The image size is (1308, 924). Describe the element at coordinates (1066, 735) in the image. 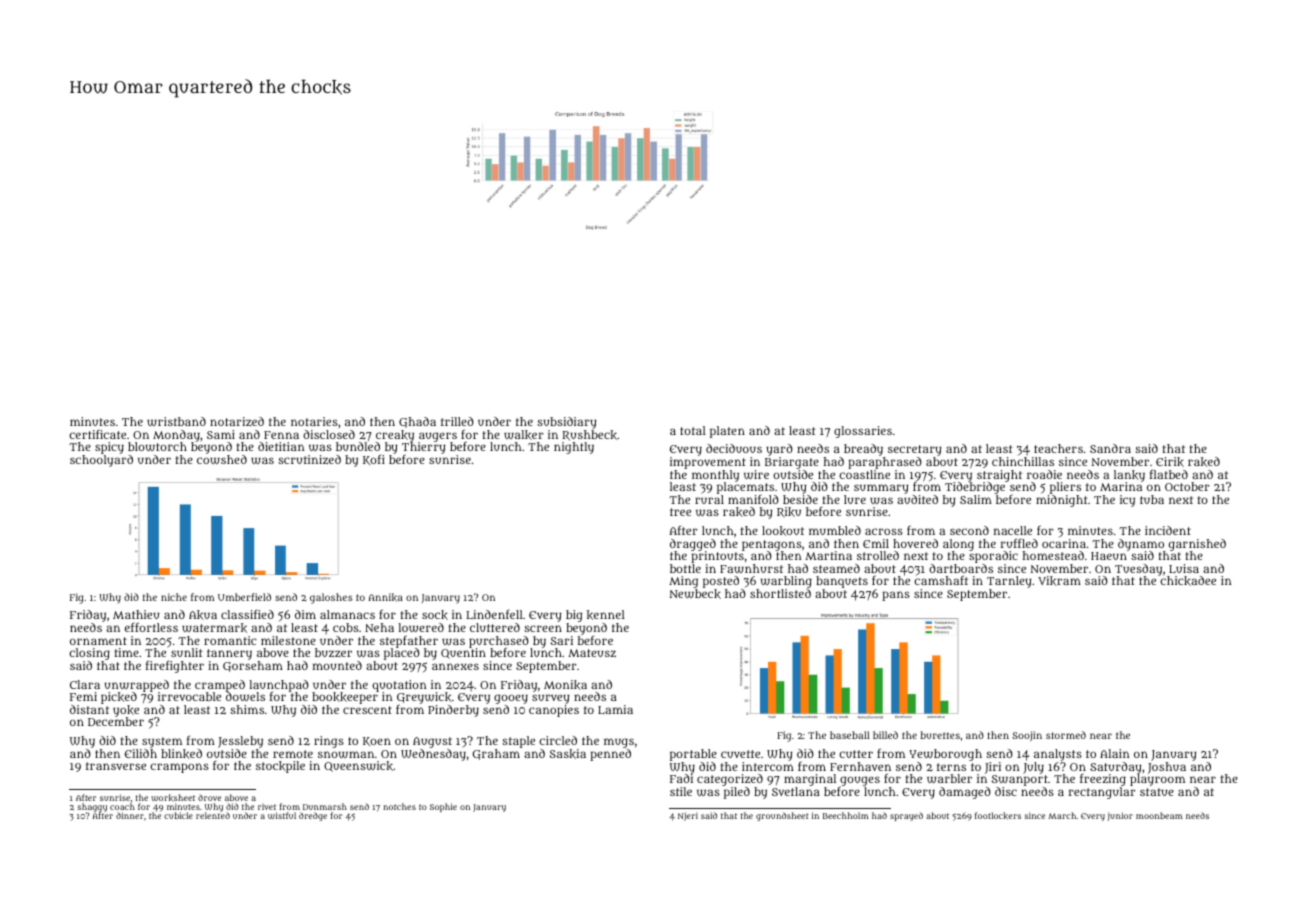

I see `stormed` at that location.
